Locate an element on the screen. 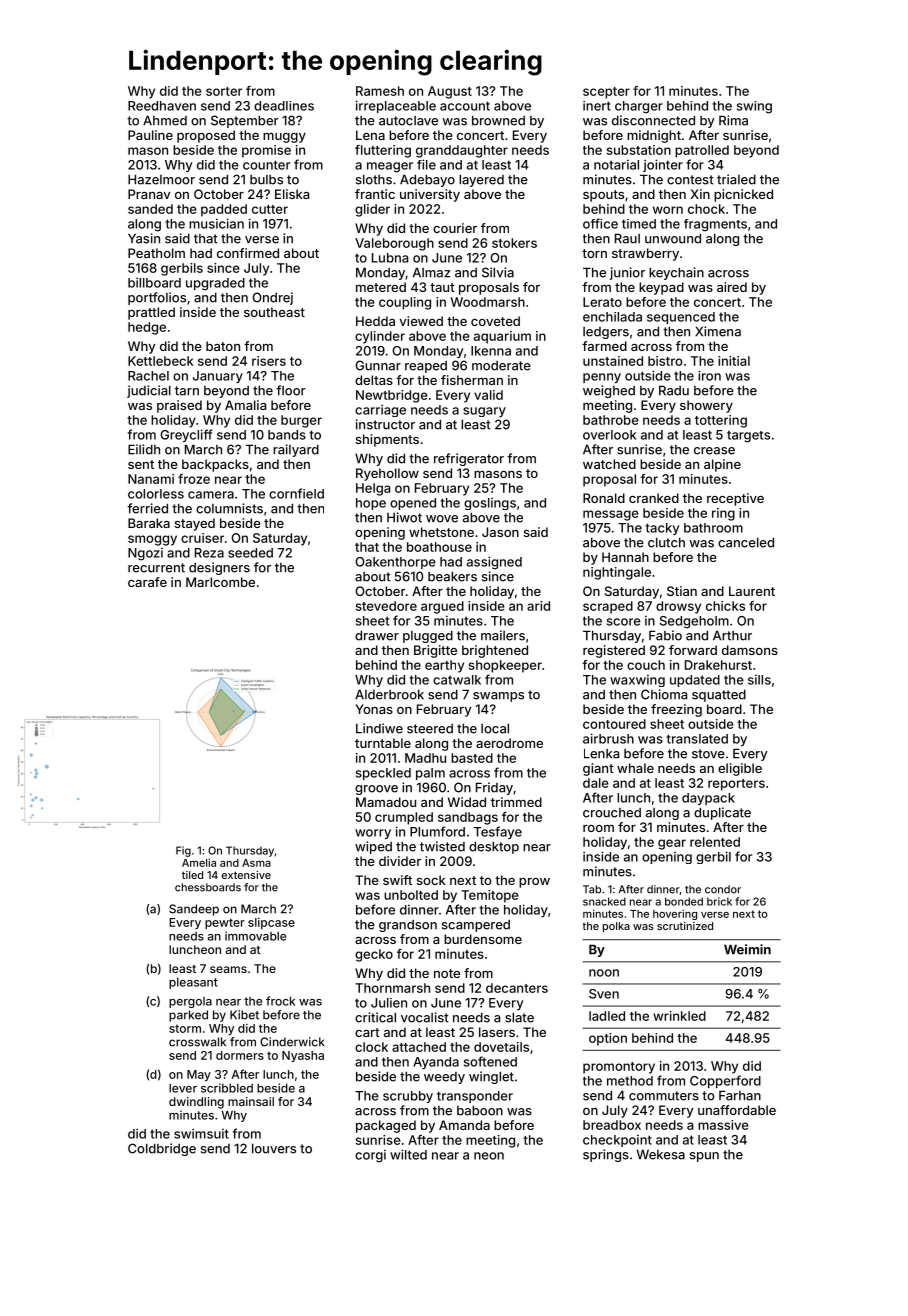  upgraded is located at coordinates (215, 284).
